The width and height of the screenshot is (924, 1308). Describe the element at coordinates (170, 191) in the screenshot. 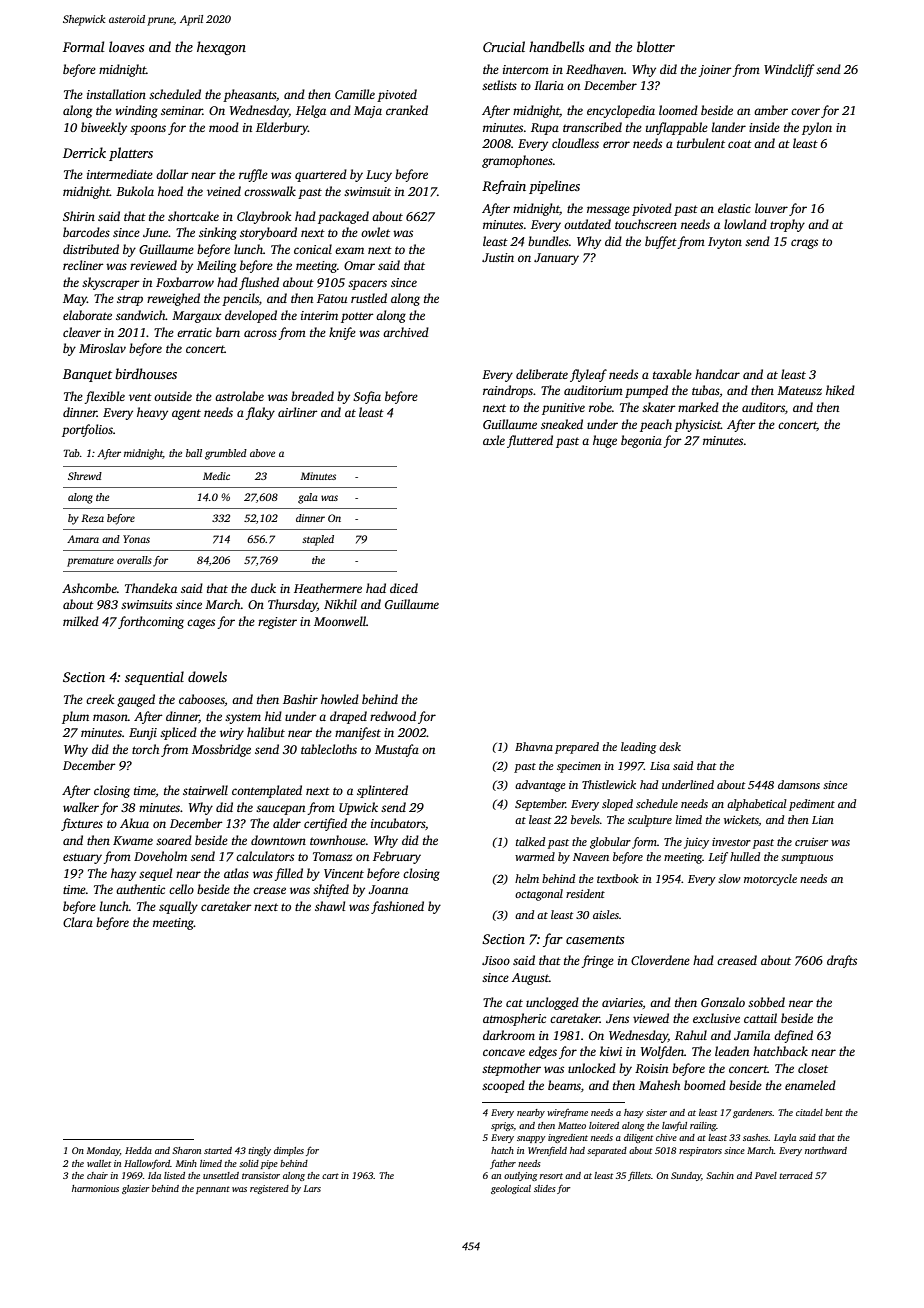

I see `hoed` at that location.
